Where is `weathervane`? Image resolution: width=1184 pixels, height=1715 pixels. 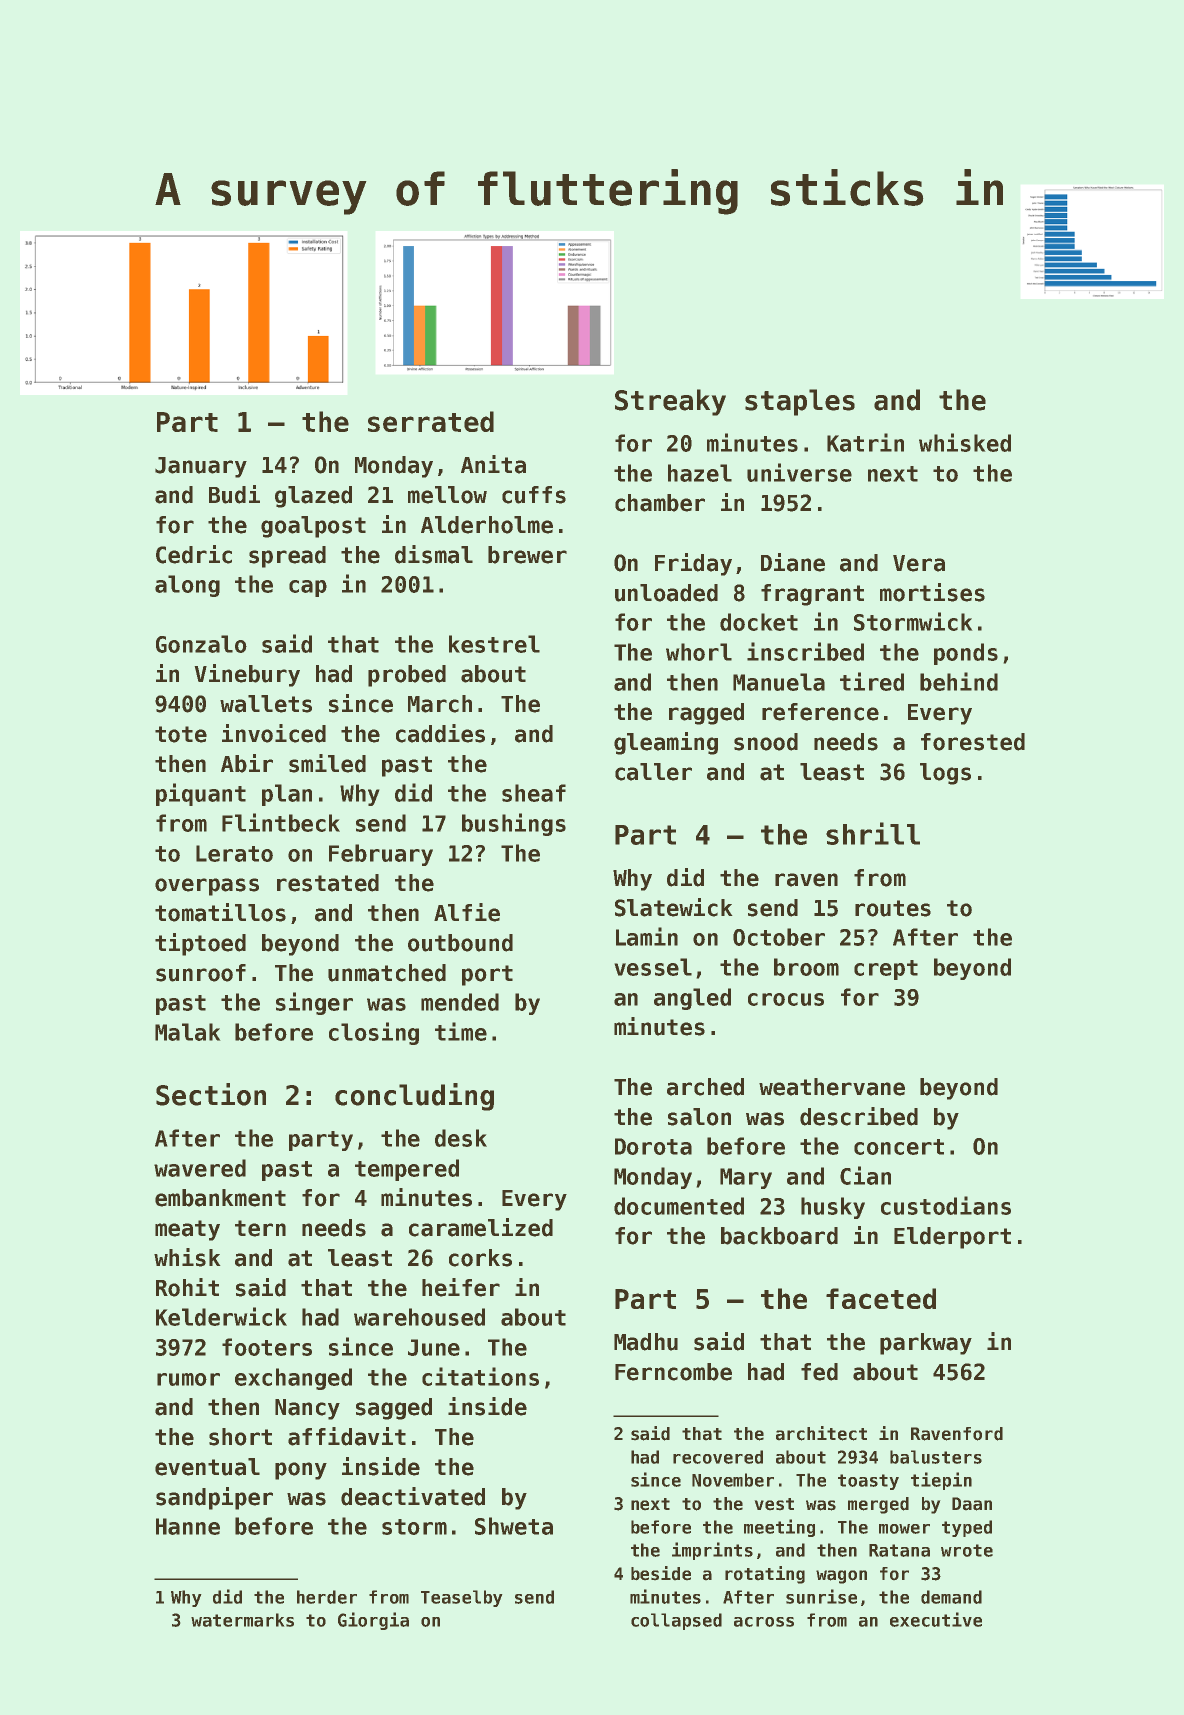
weathervane is located at coordinates (832, 1087).
